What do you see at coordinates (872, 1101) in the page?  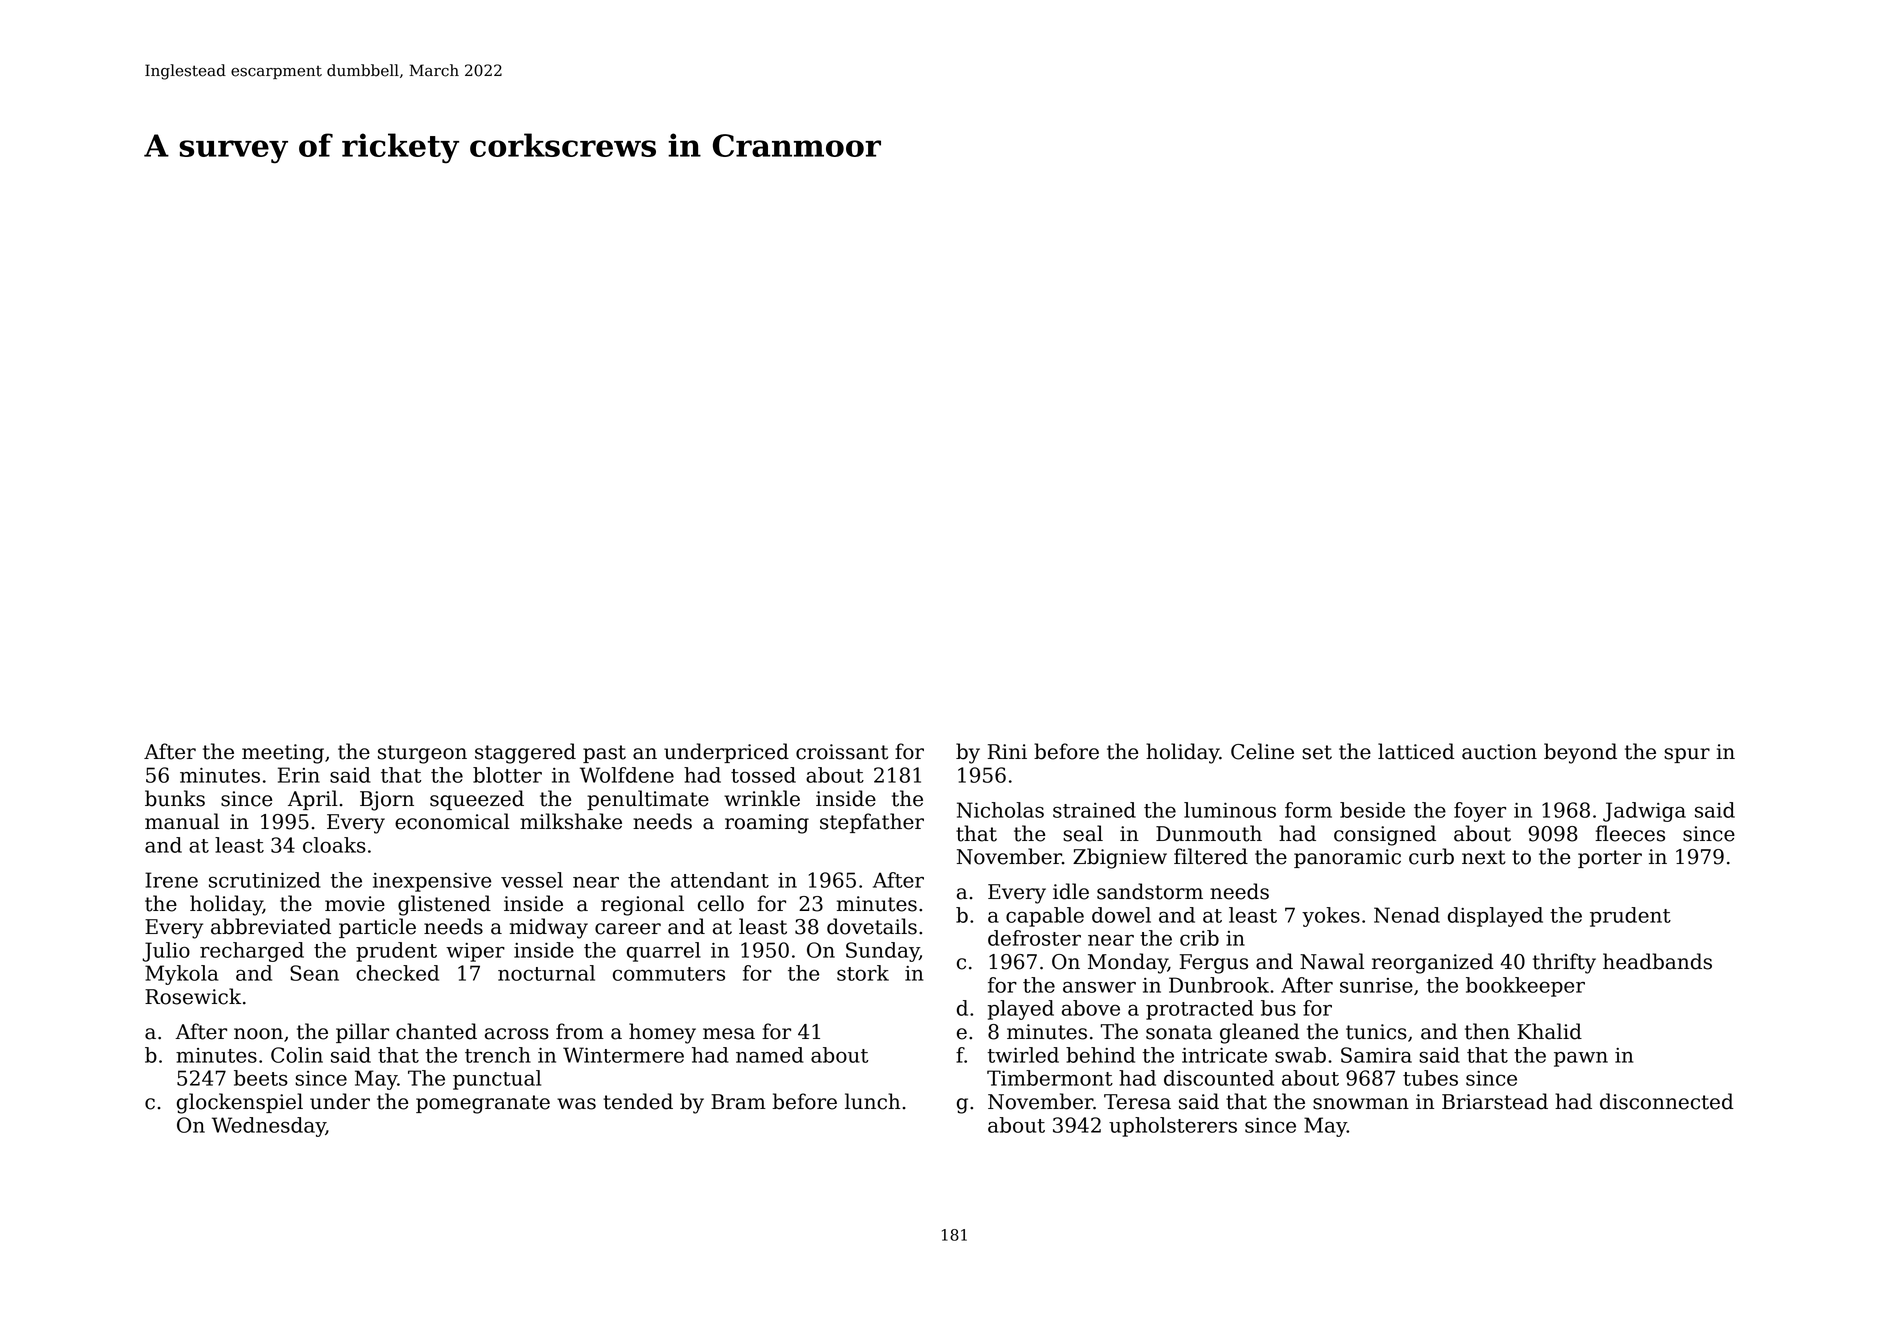 I see `lunch` at bounding box center [872, 1101].
